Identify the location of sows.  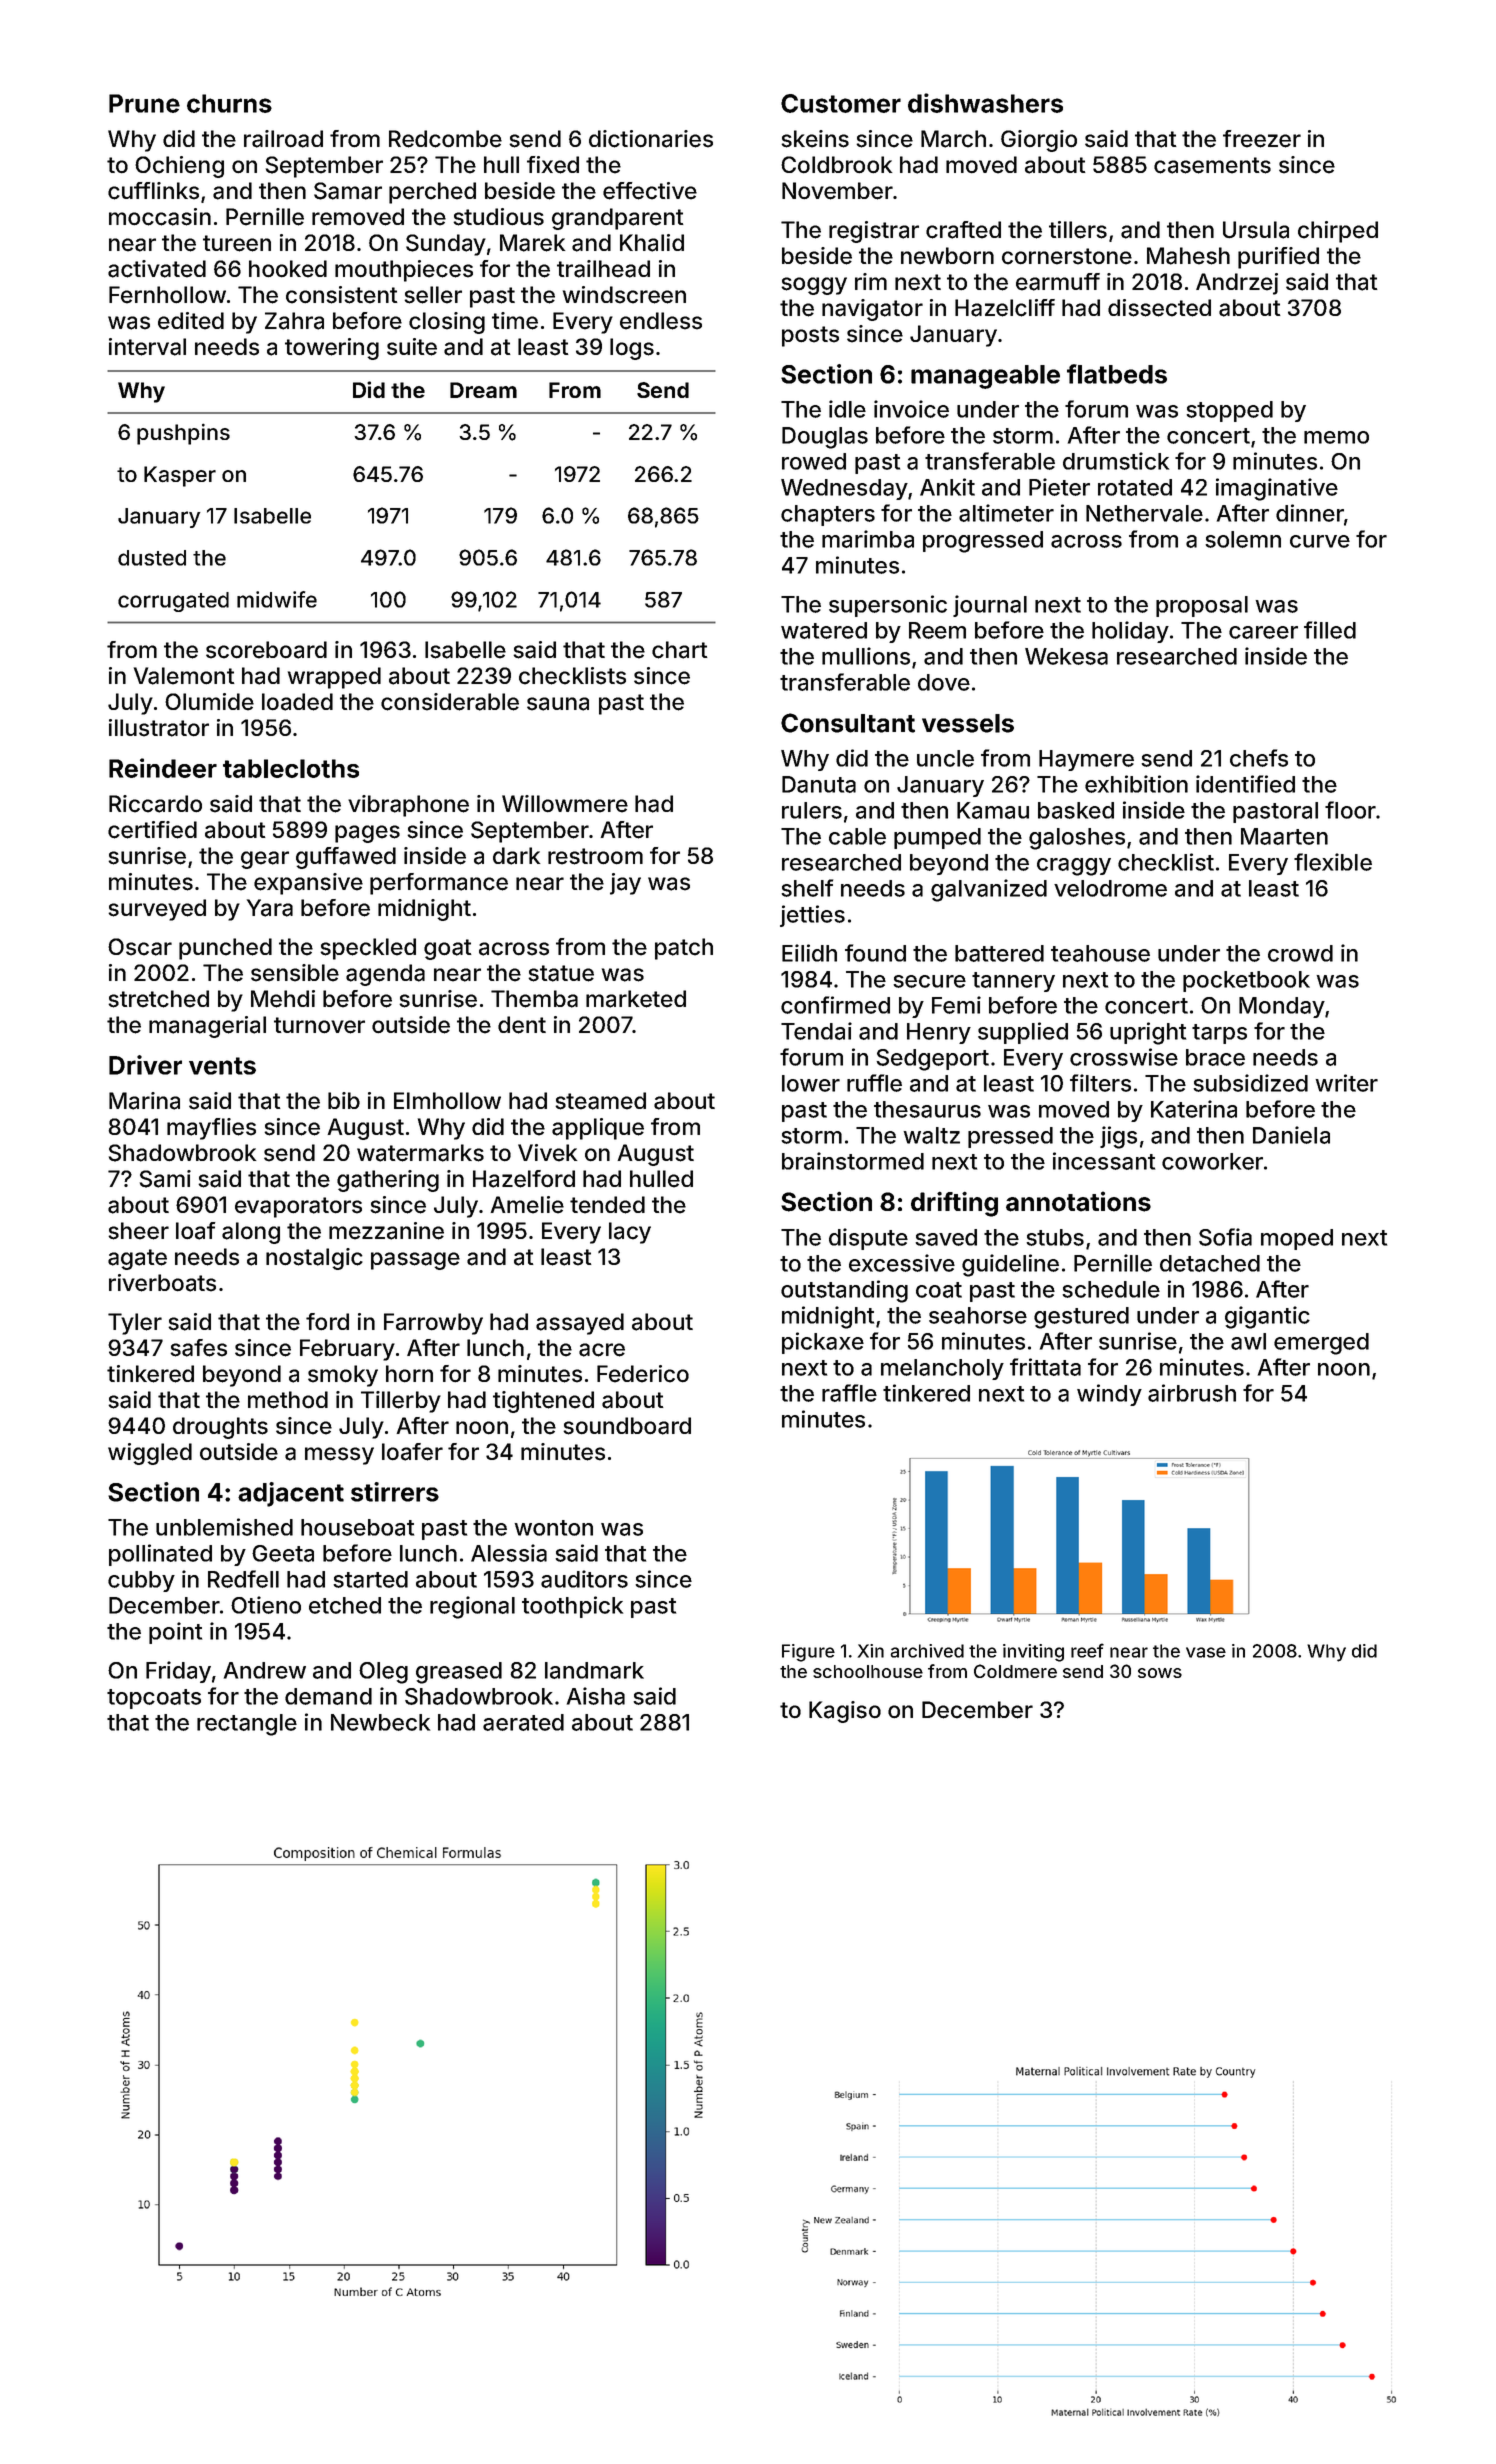
(1160, 1673).
